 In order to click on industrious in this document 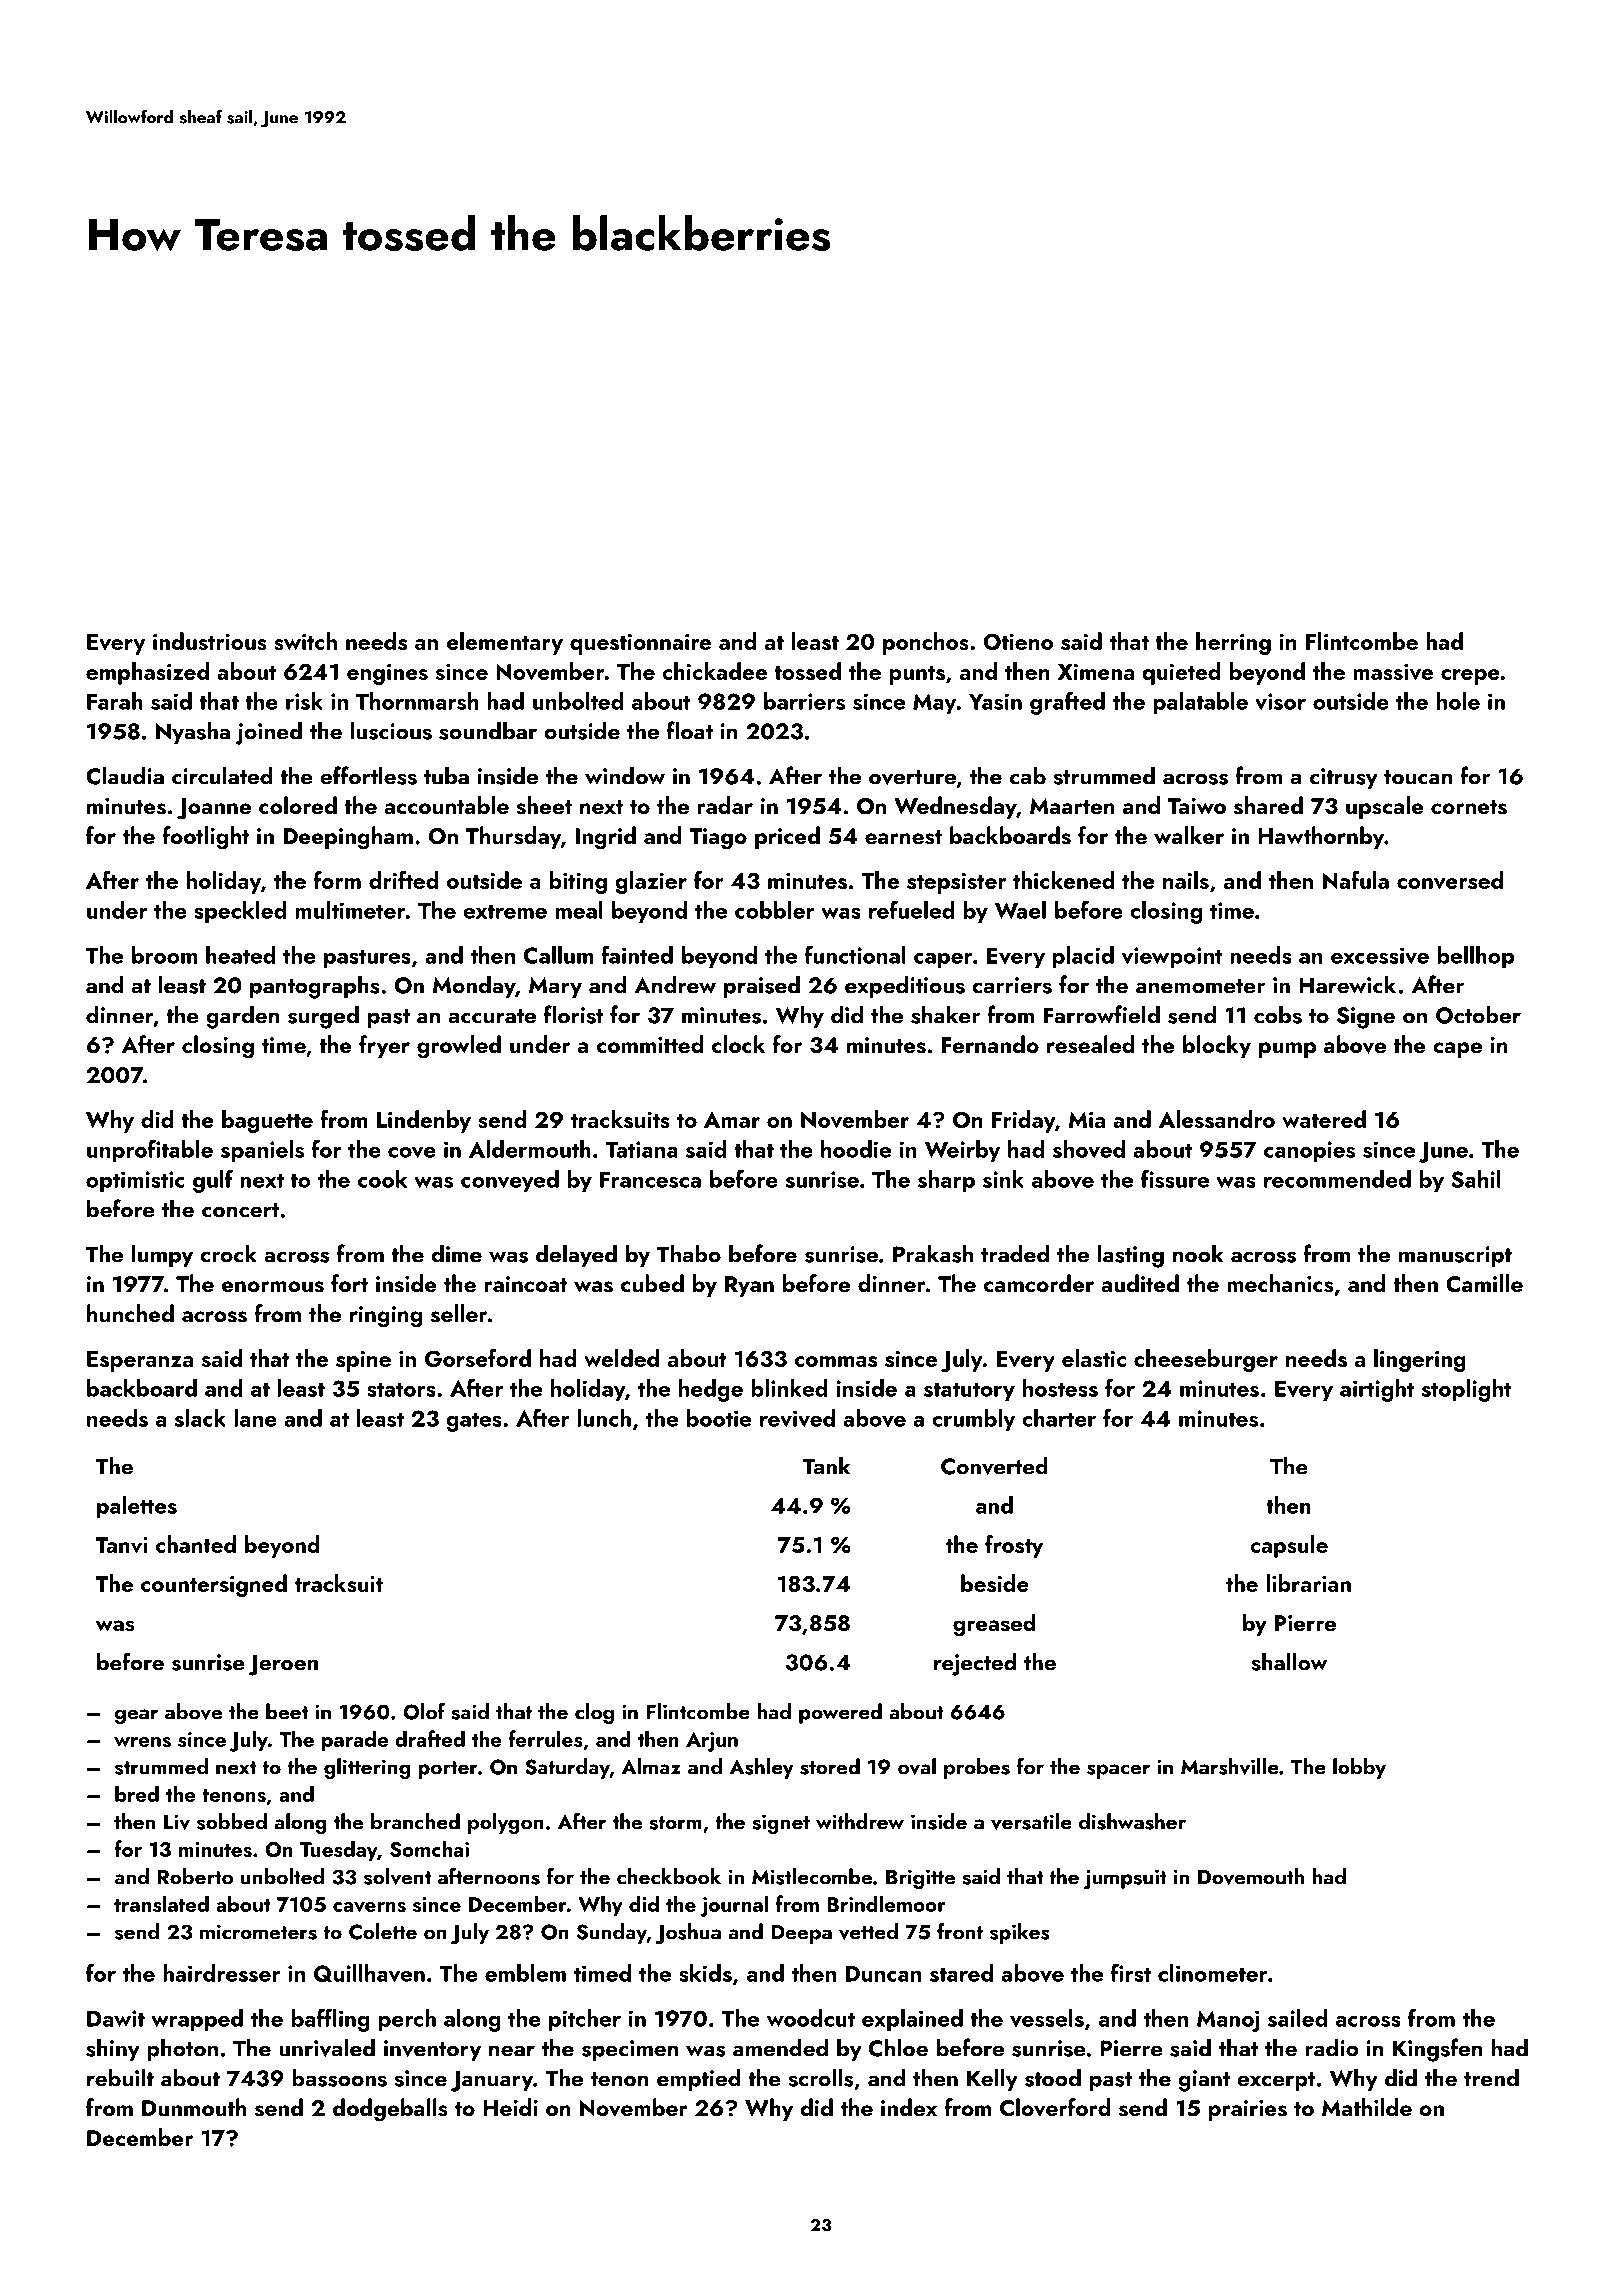, I will do `click(210, 641)`.
